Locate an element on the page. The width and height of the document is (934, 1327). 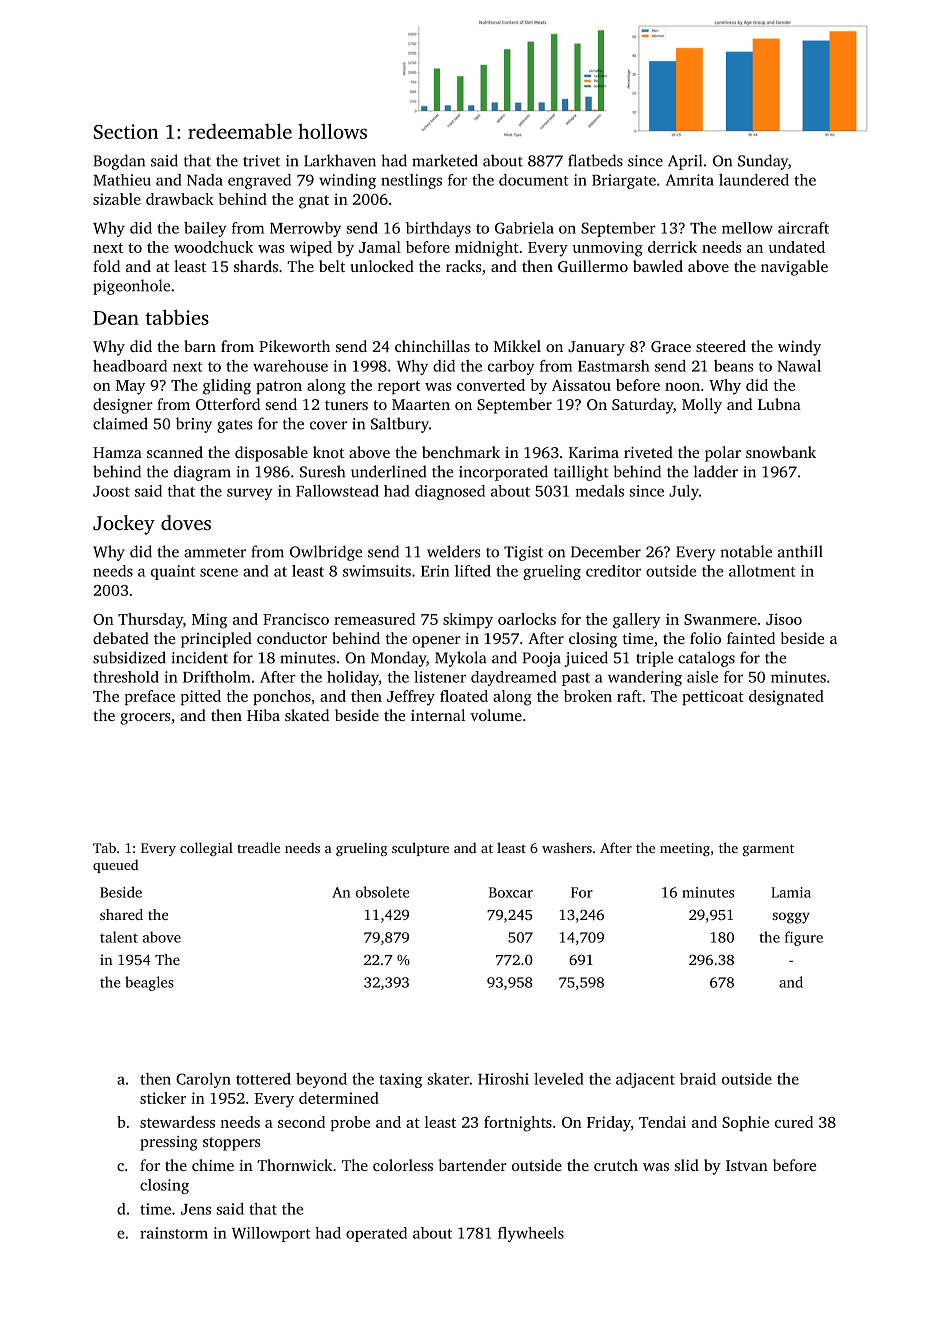
swimsuits is located at coordinates (377, 571).
